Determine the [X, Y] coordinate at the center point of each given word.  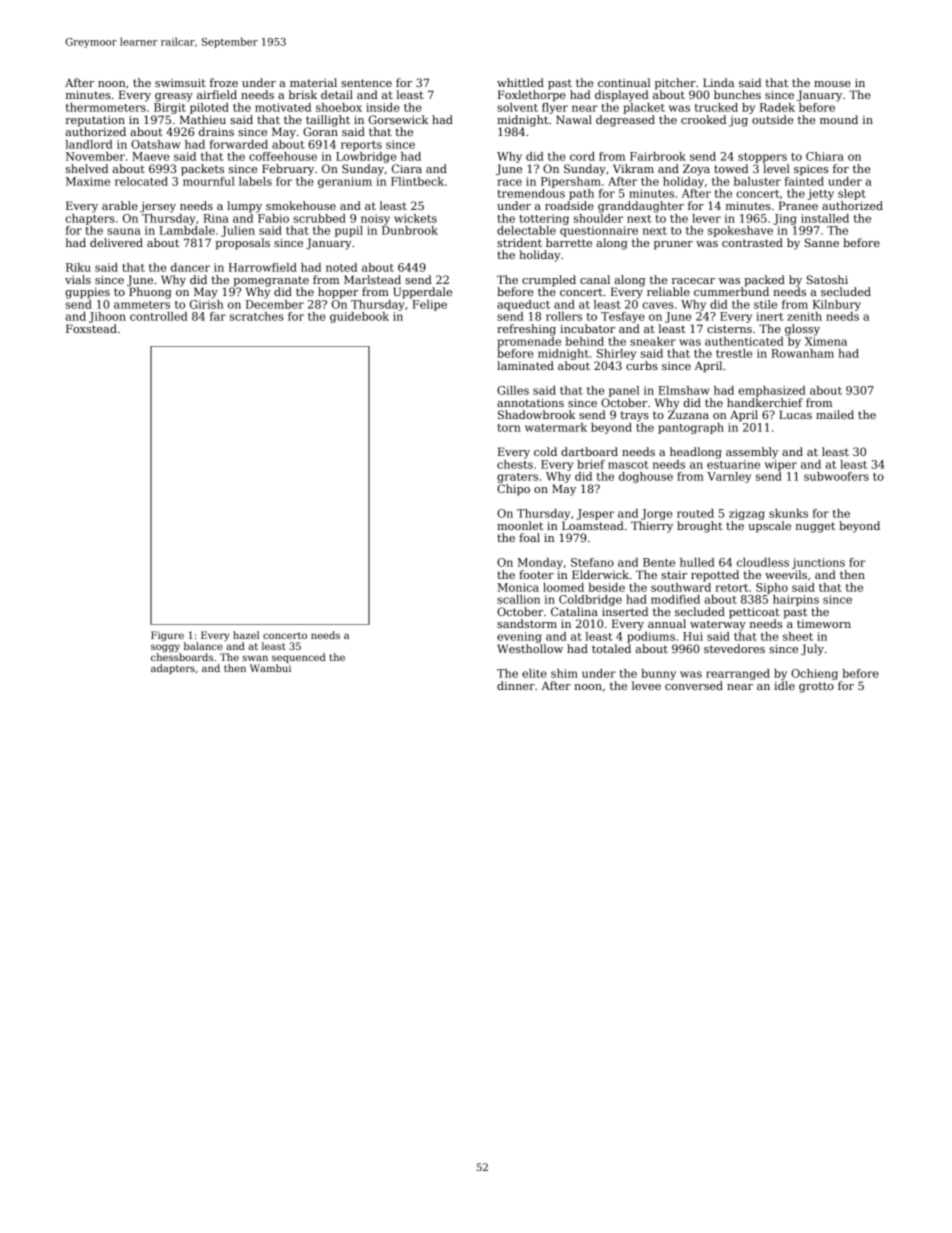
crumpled [549, 281]
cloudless [763, 562]
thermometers [106, 107]
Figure [167, 636]
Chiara [825, 156]
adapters [173, 669]
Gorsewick [398, 119]
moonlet [520, 525]
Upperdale [422, 293]
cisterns [729, 329]
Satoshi [827, 279]
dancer [190, 267]
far [218, 316]
